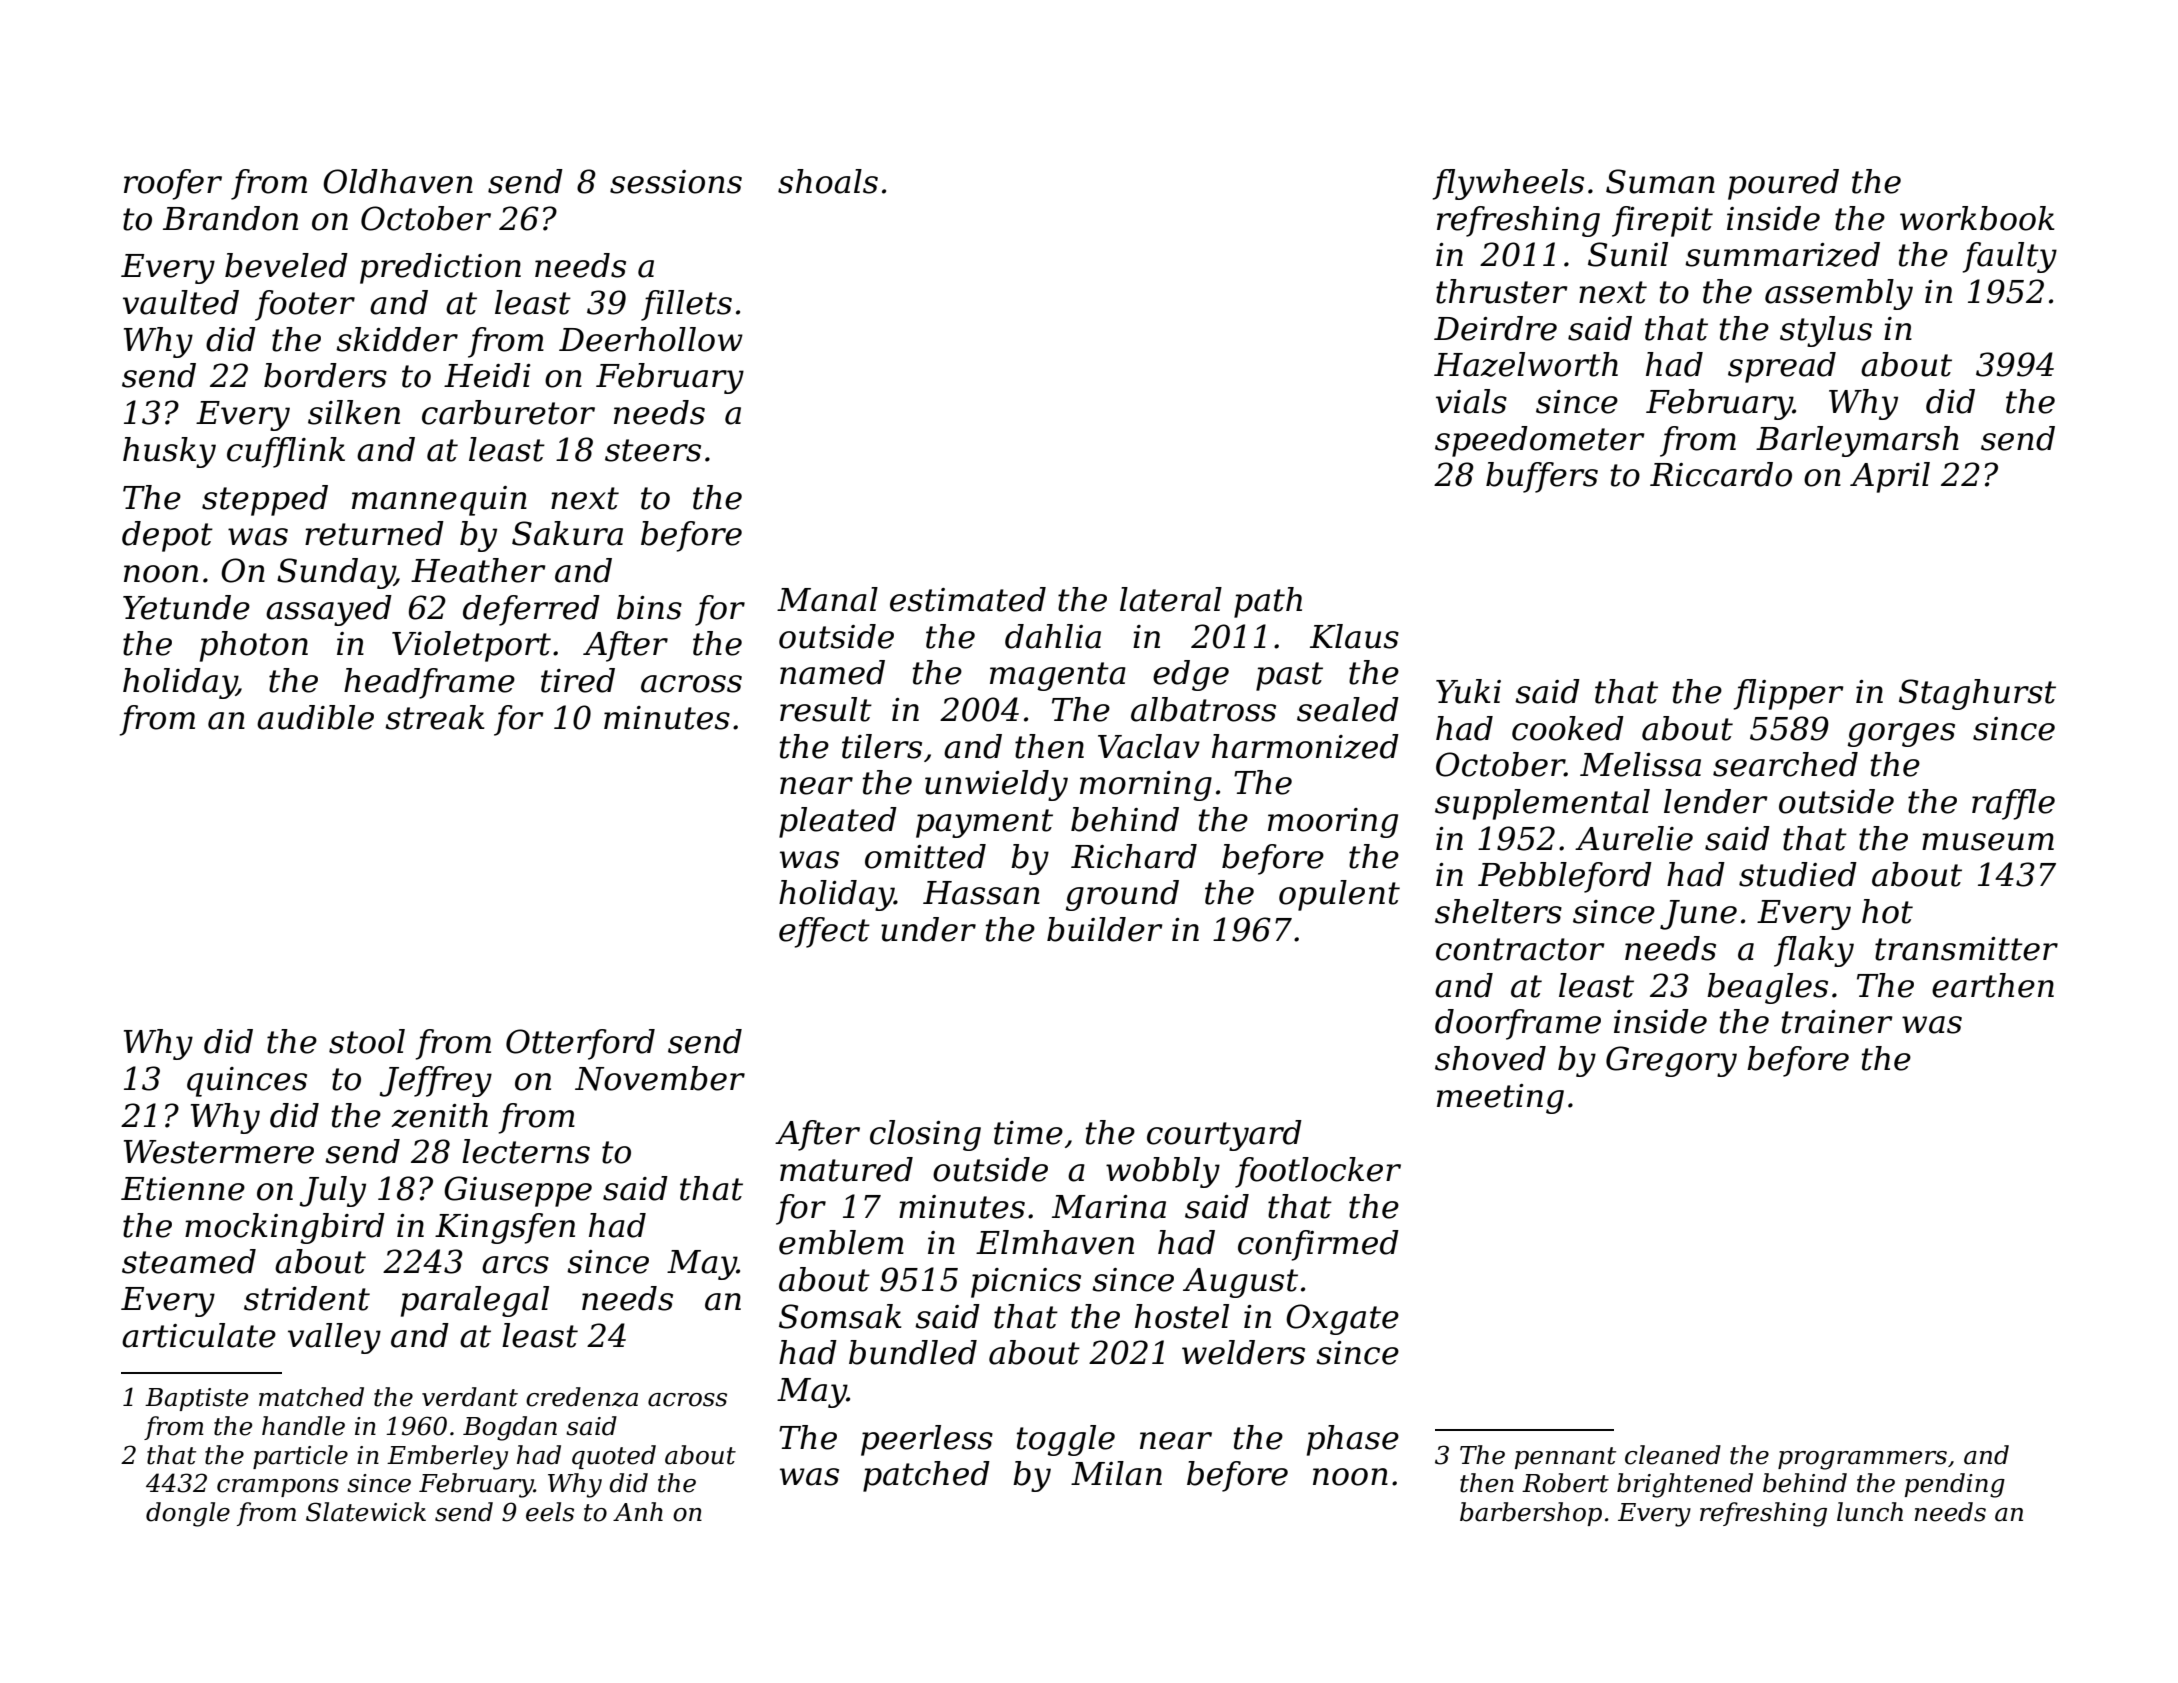 The height and width of the image is (1683, 2178). What do you see at coordinates (1149, 746) in the image?
I see `Vaclav` at bounding box center [1149, 746].
